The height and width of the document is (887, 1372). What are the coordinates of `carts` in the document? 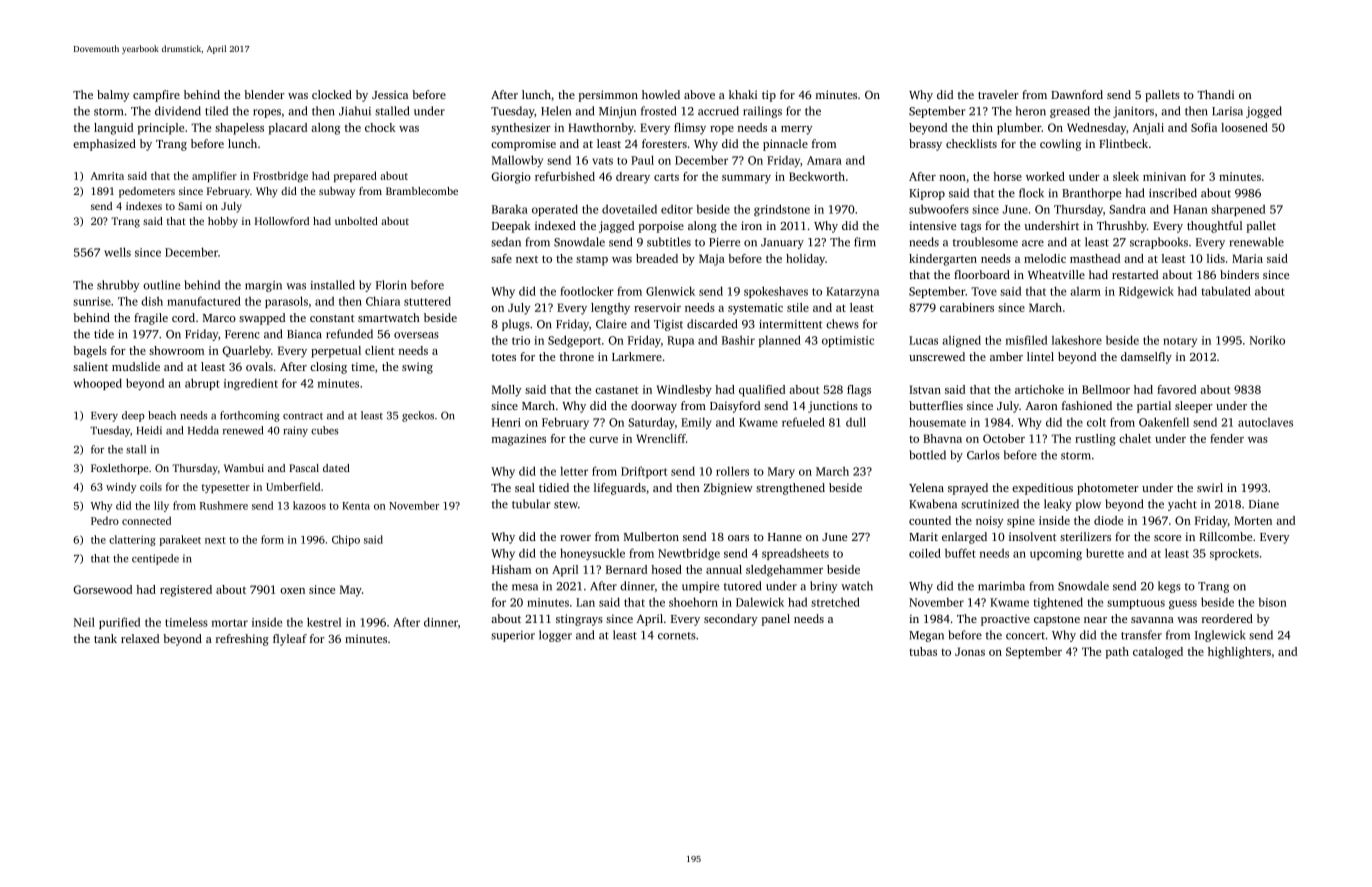 It's located at (666, 177).
